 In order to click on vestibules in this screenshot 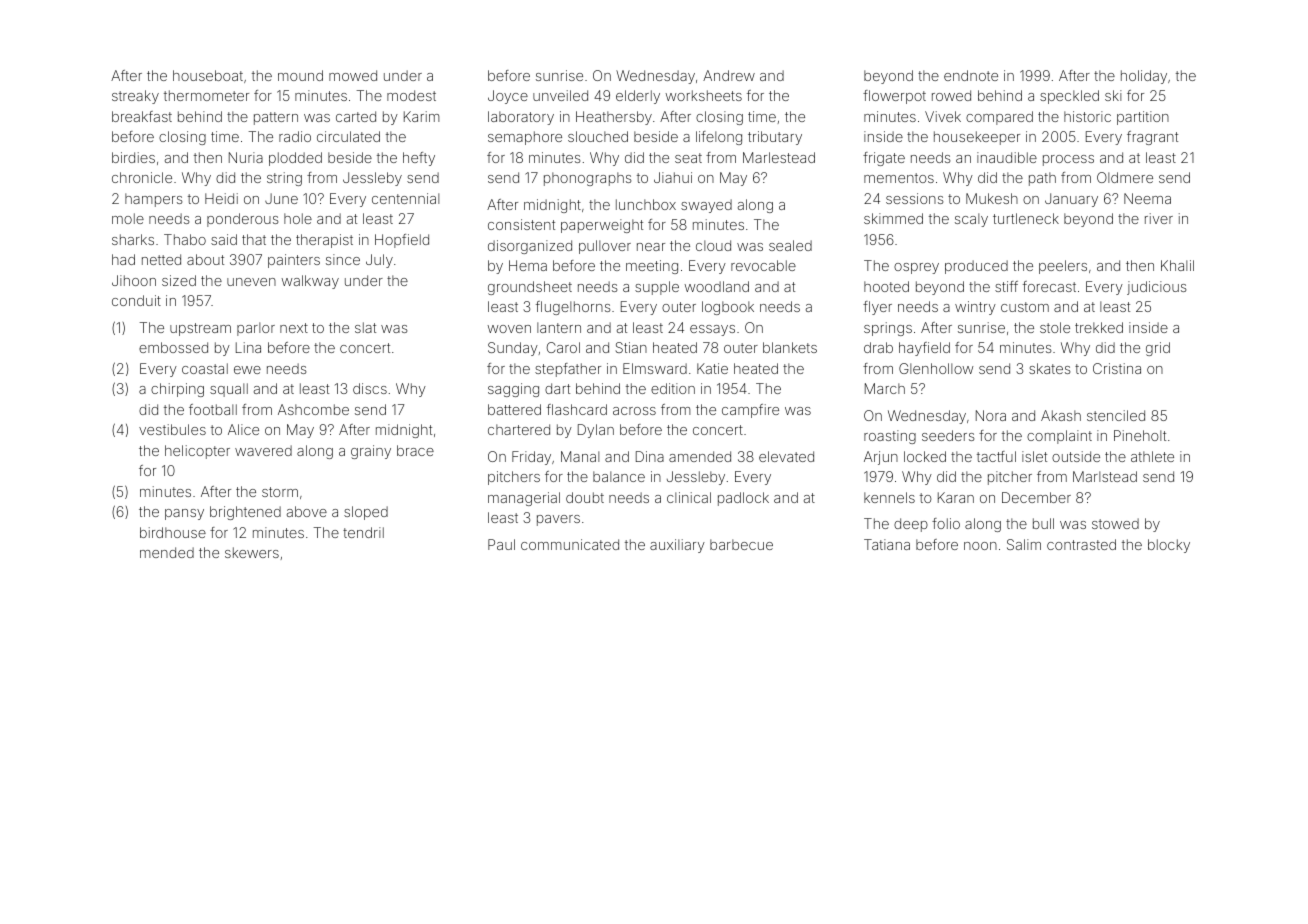, I will do `click(172, 429)`.
